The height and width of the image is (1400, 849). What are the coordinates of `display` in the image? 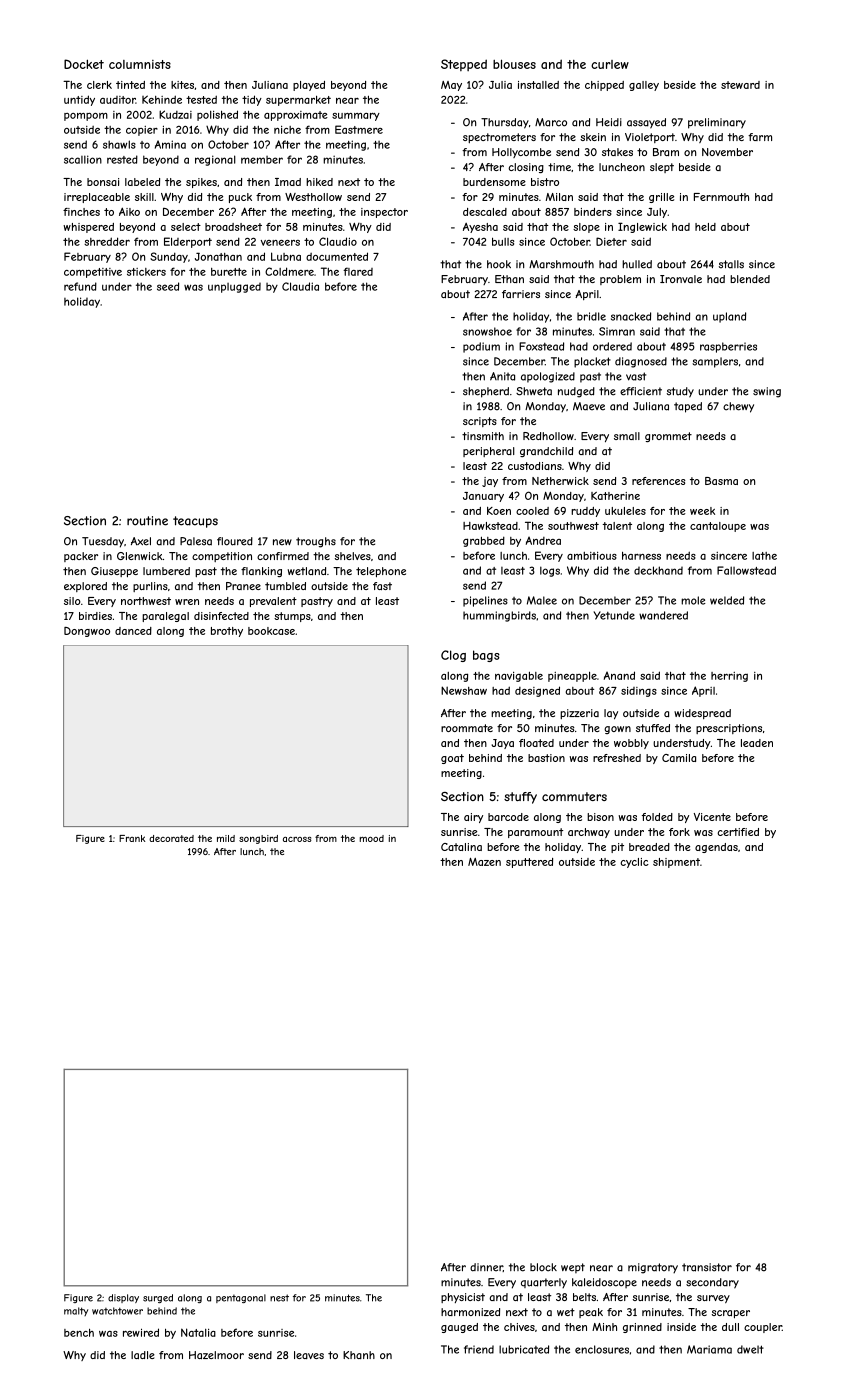 It's located at (123, 1298).
